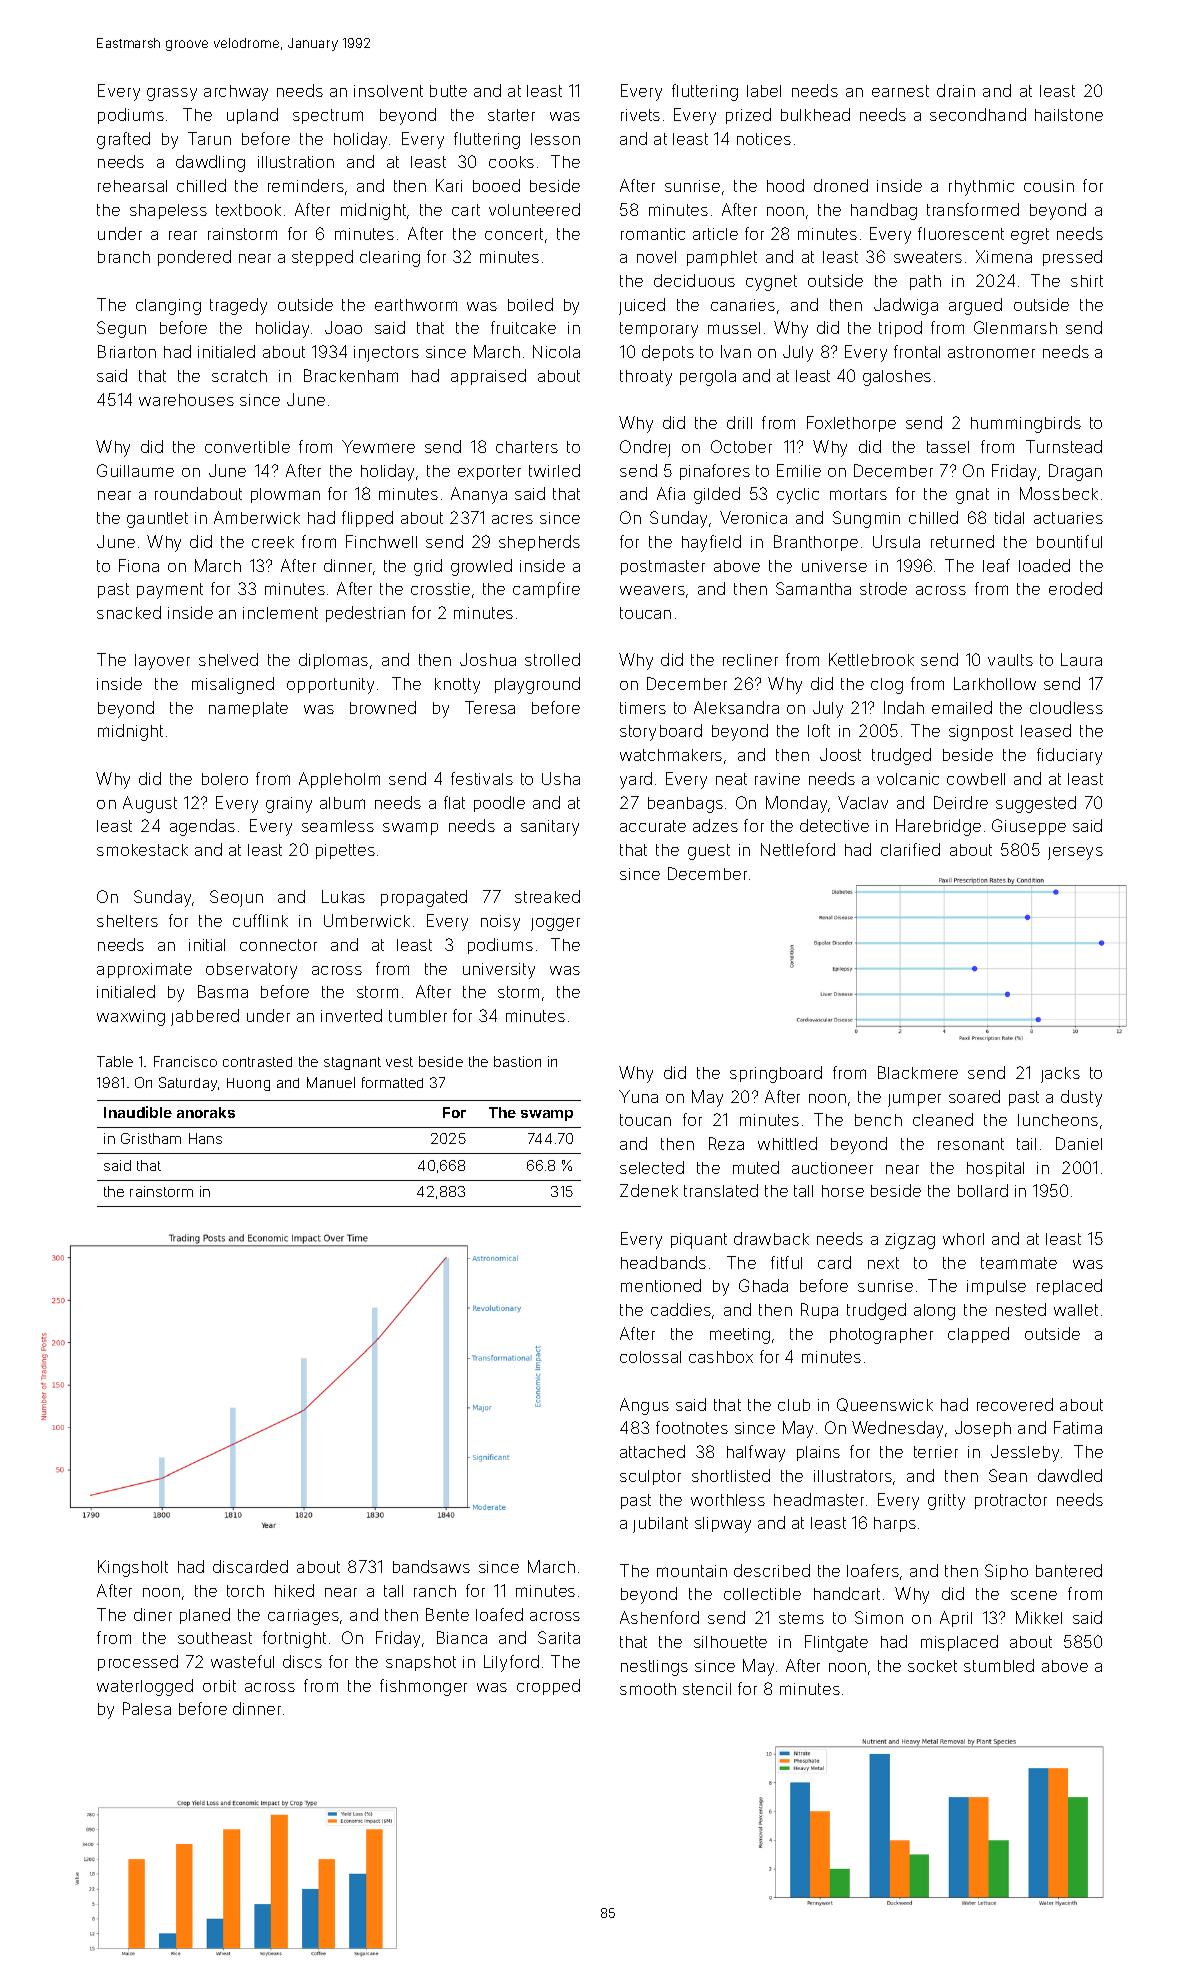 The image size is (1201, 1979). I want to click on tumbler, so click(418, 1016).
